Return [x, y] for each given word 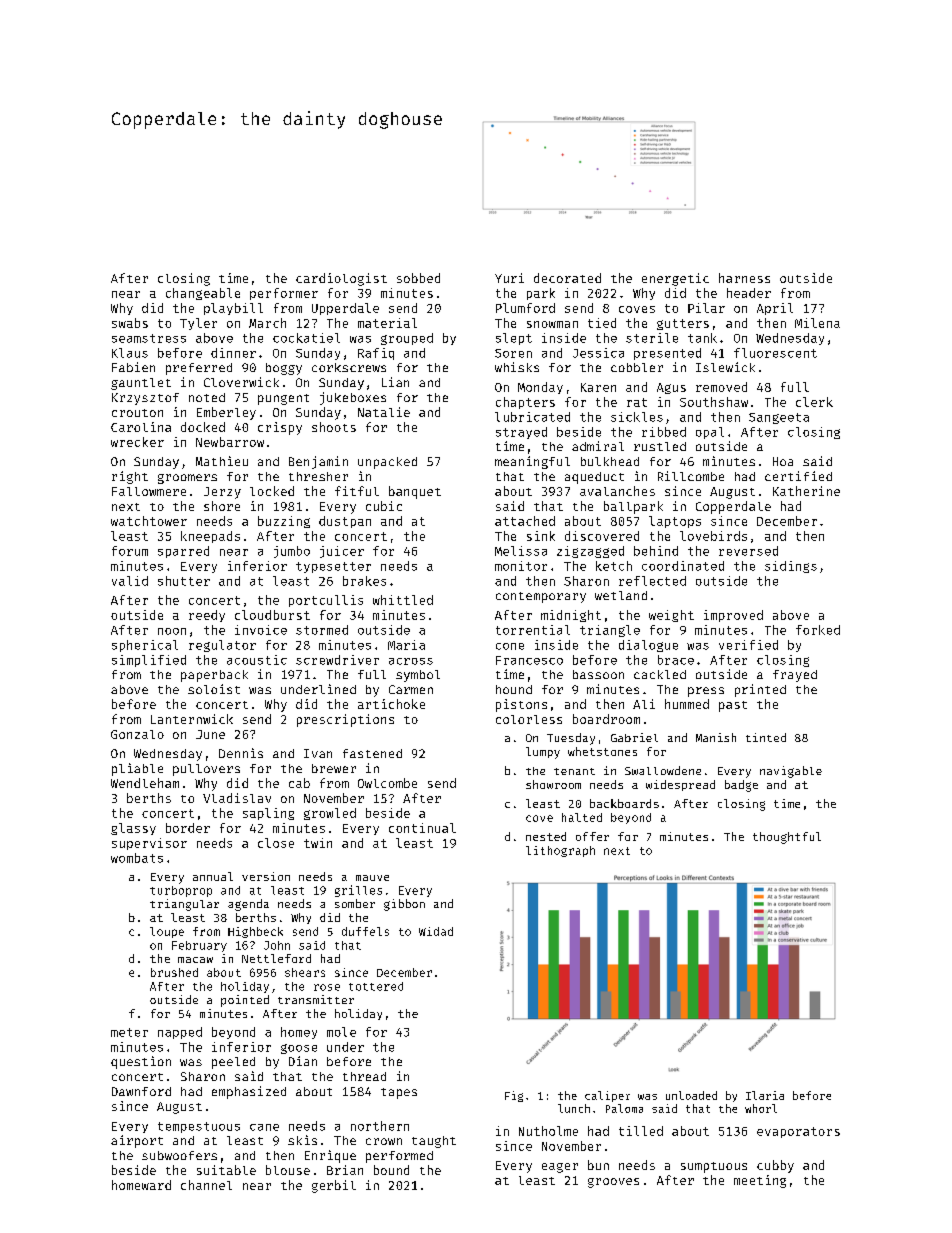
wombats [137, 858]
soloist [214, 689]
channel [206, 1185]
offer [592, 836]
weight [671, 616]
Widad [436, 931]
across [411, 661]
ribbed [664, 432]
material [387, 323]
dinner [233, 353]
